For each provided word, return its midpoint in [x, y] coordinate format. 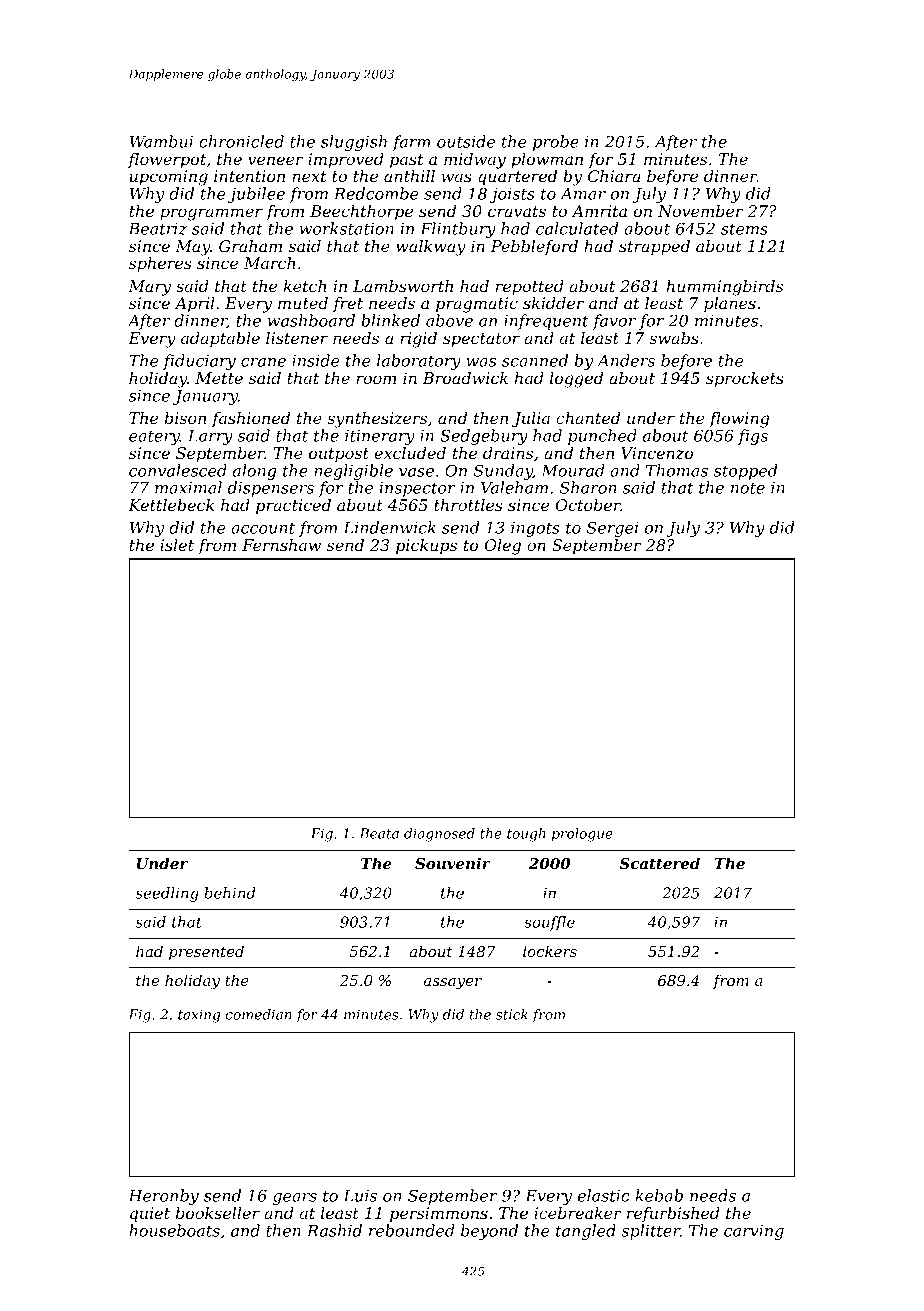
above [449, 320]
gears [295, 1199]
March [269, 263]
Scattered [660, 863]
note [748, 488]
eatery [154, 437]
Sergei [612, 529]
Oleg [503, 547]
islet [177, 545]
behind [230, 893]
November [700, 211]
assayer [453, 984]
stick [512, 1014]
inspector [418, 489]
